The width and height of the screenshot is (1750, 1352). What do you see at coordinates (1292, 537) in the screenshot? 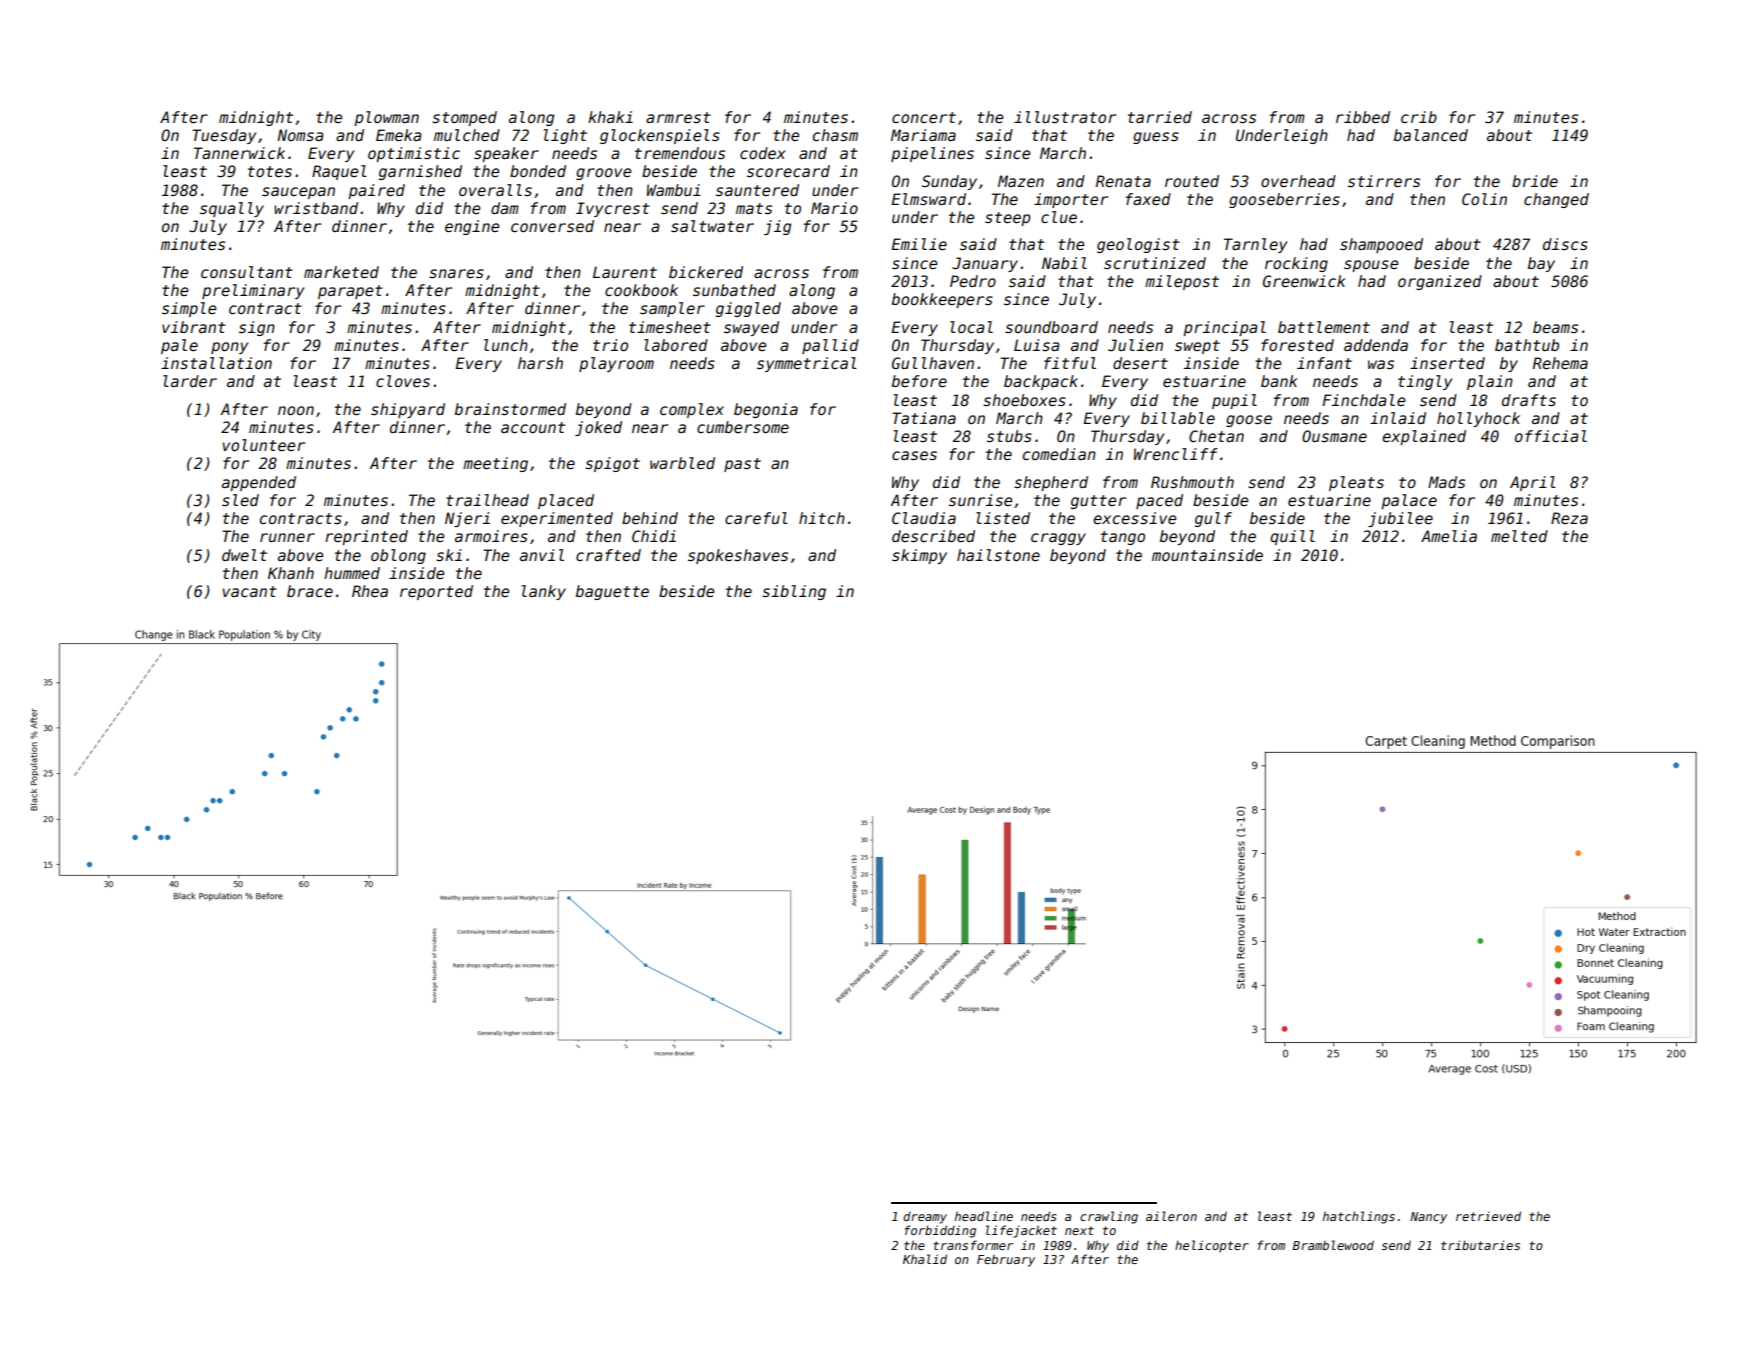
I see `quill` at bounding box center [1292, 537].
